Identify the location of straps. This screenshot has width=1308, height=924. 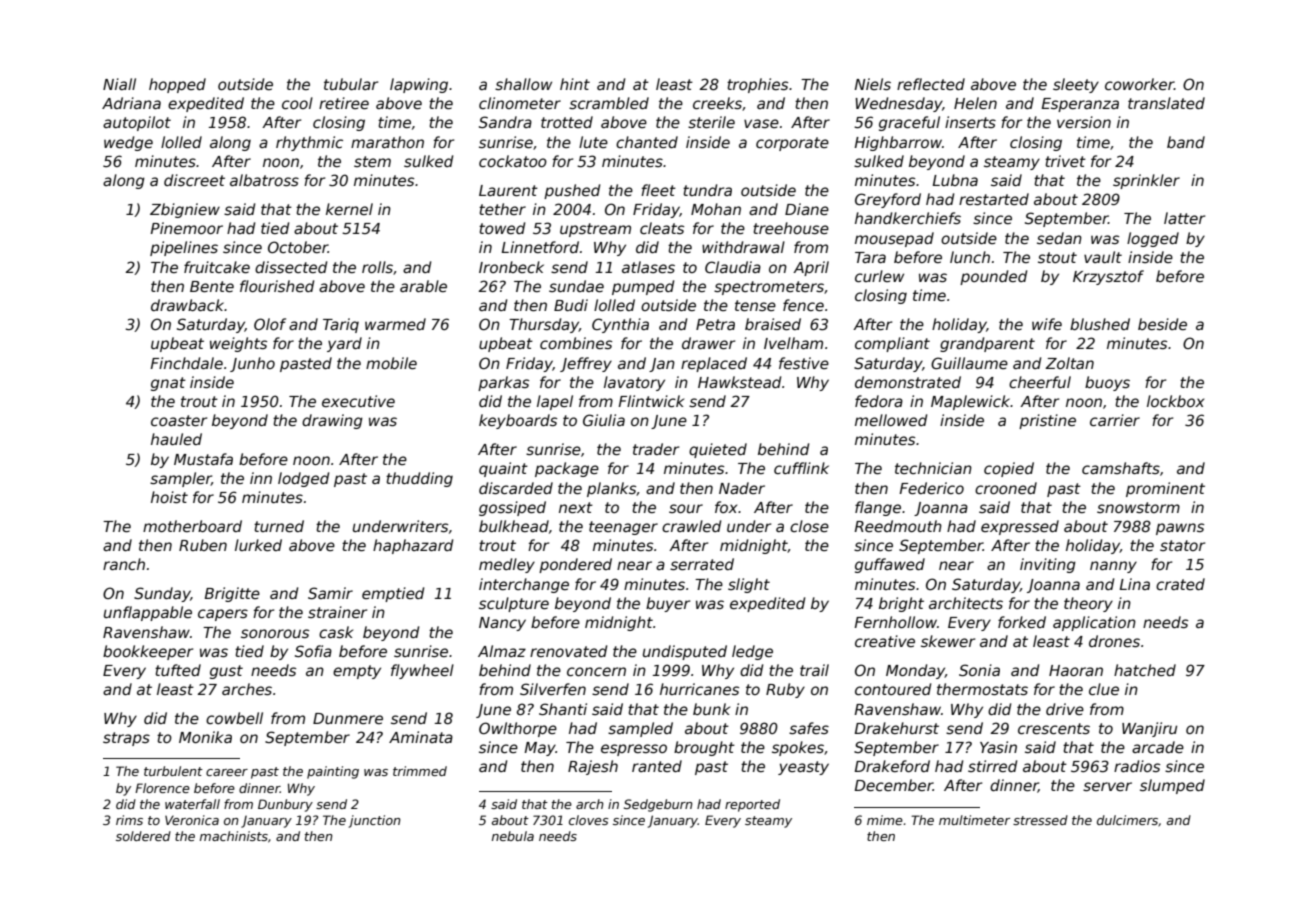
(126, 739).
